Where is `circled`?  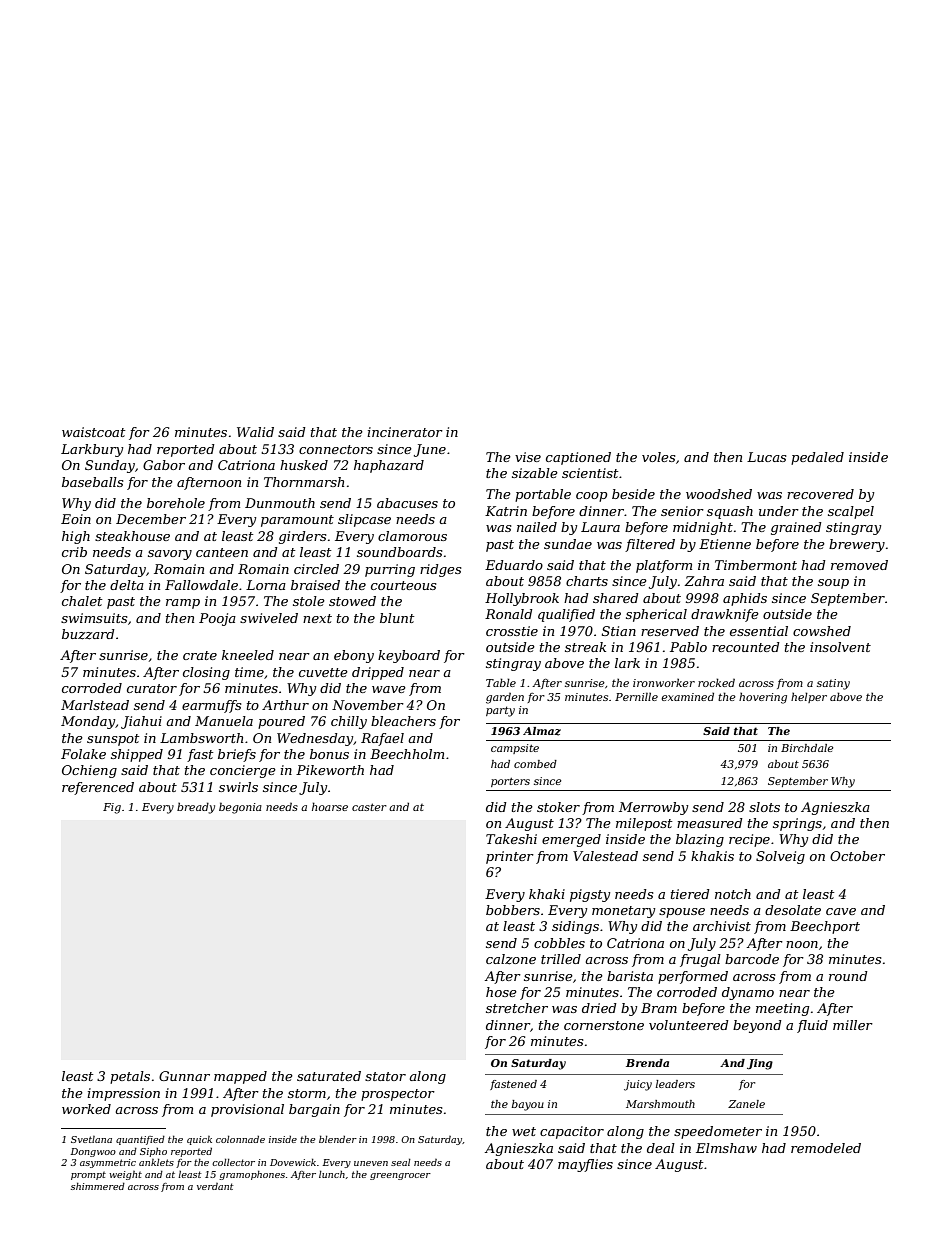
circled is located at coordinates (316, 569).
